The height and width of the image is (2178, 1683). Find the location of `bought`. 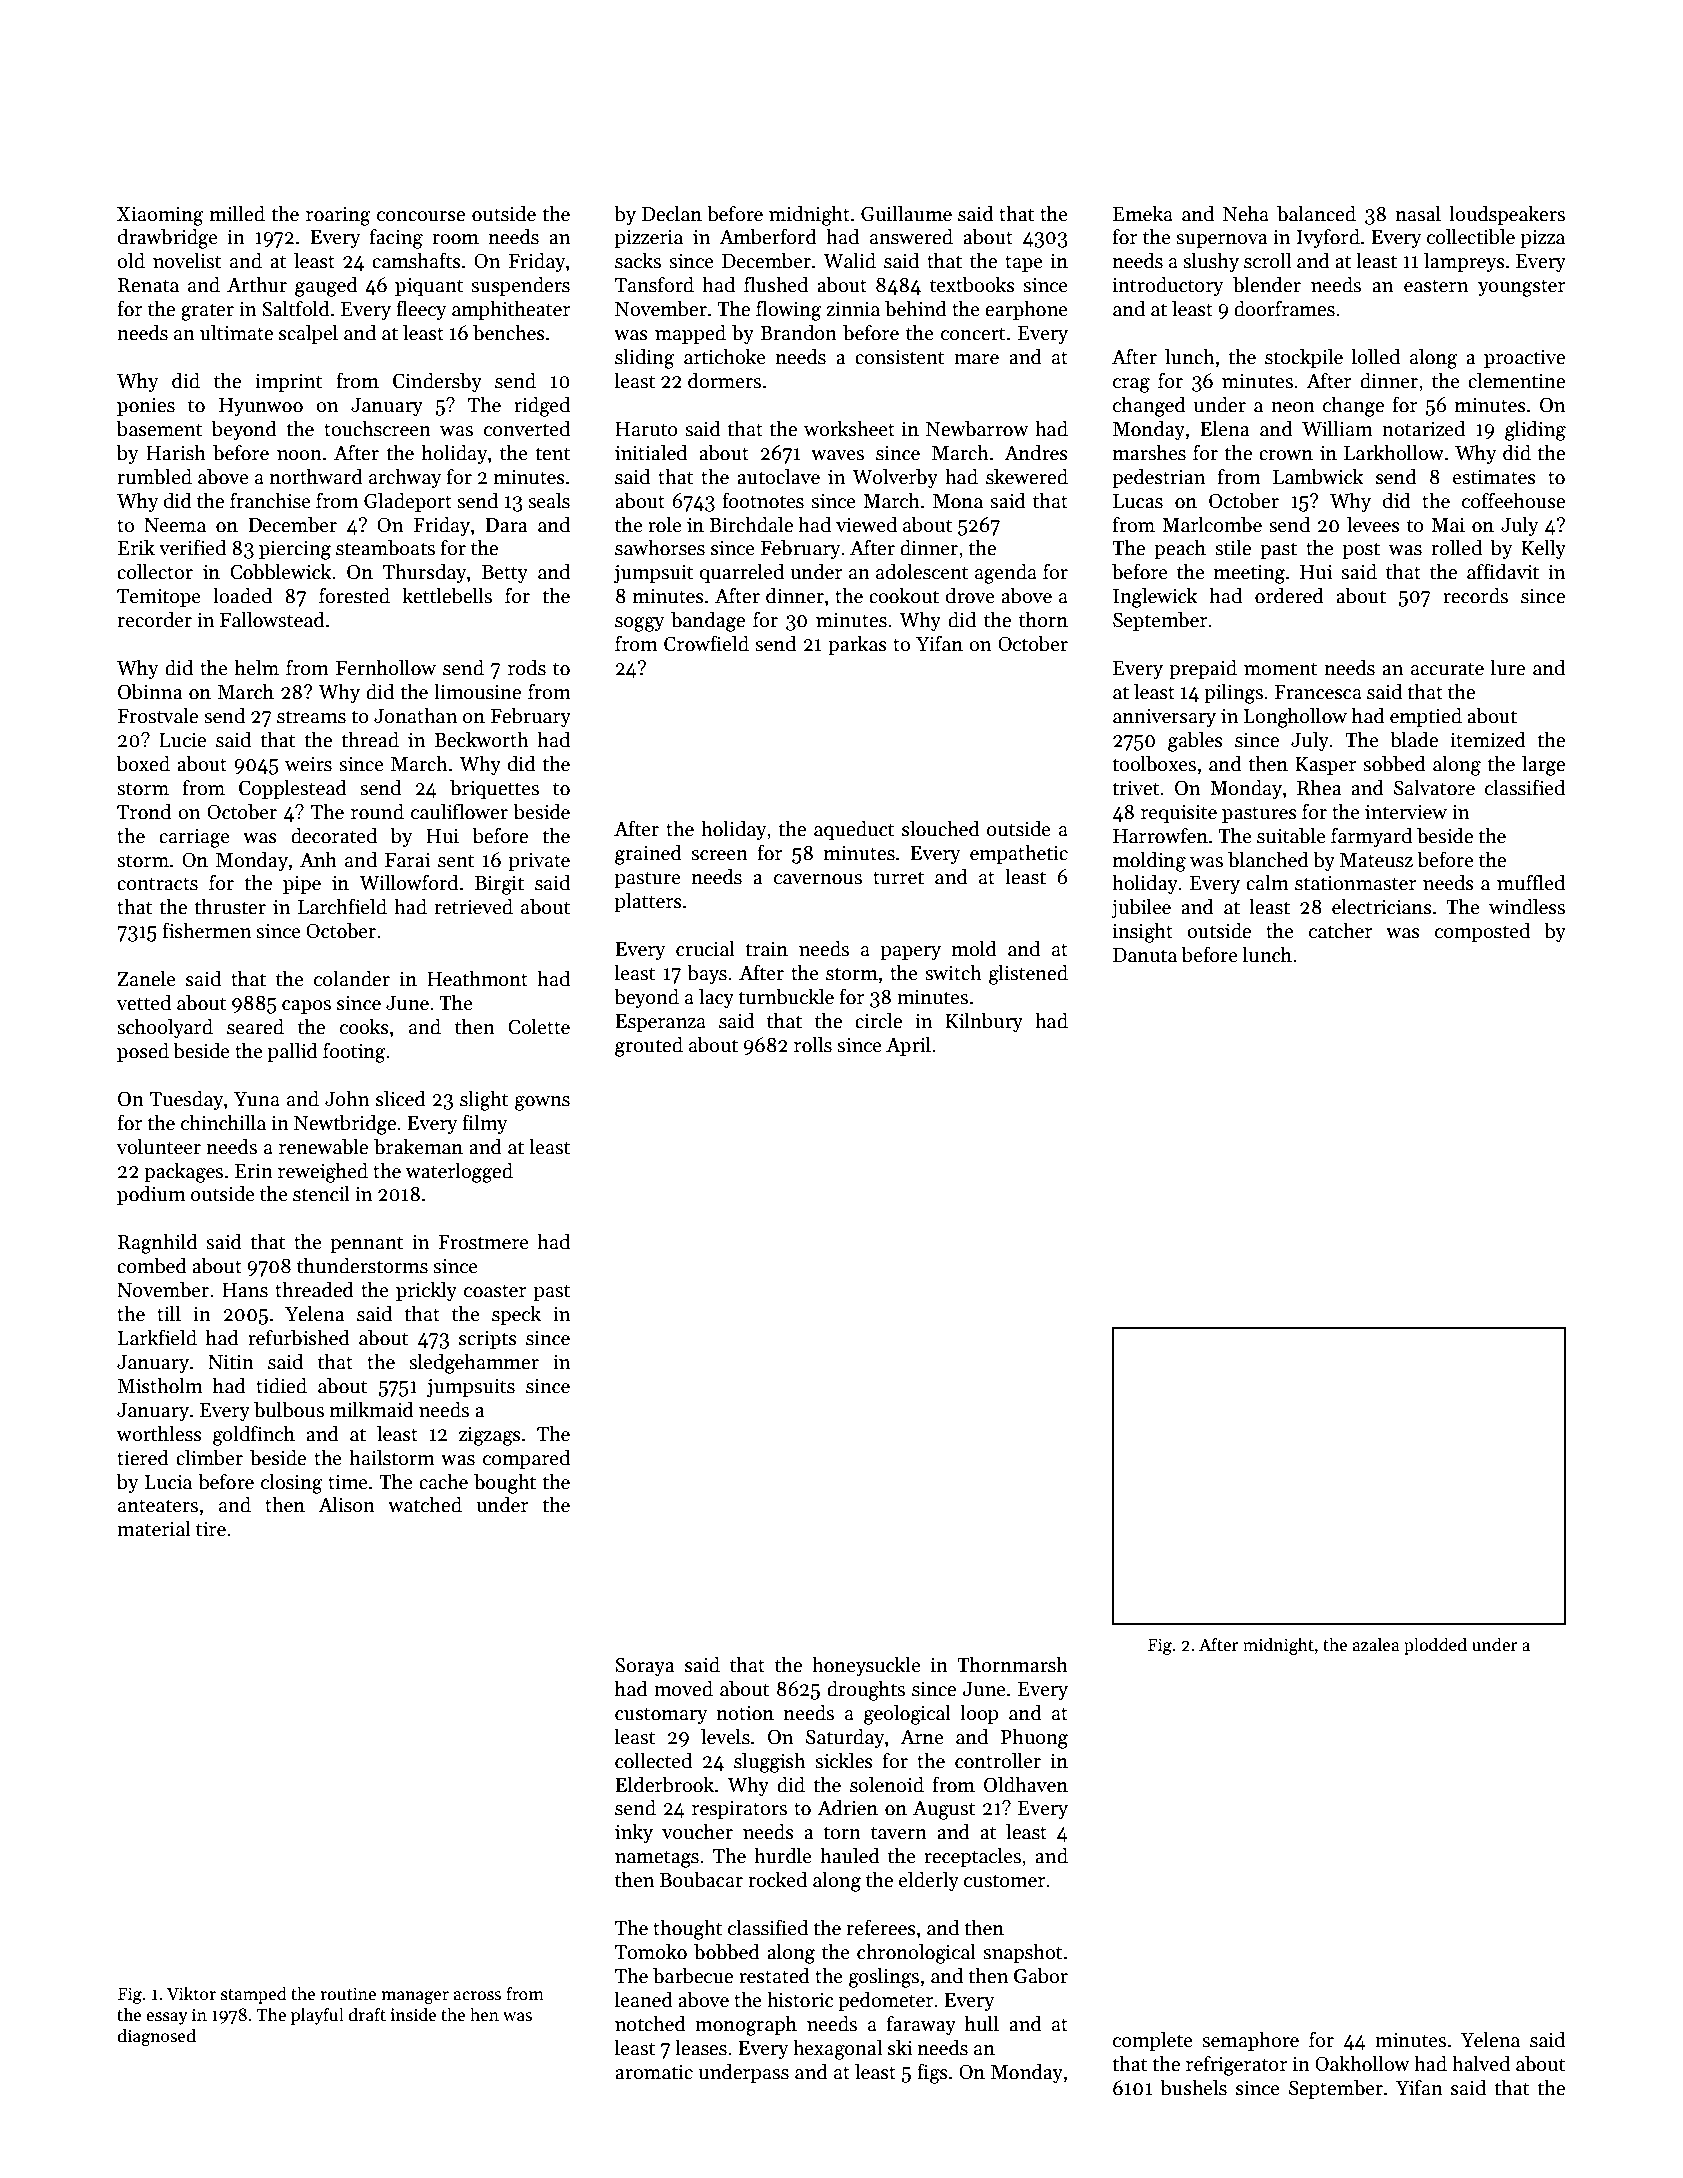

bought is located at coordinates (505, 1483).
